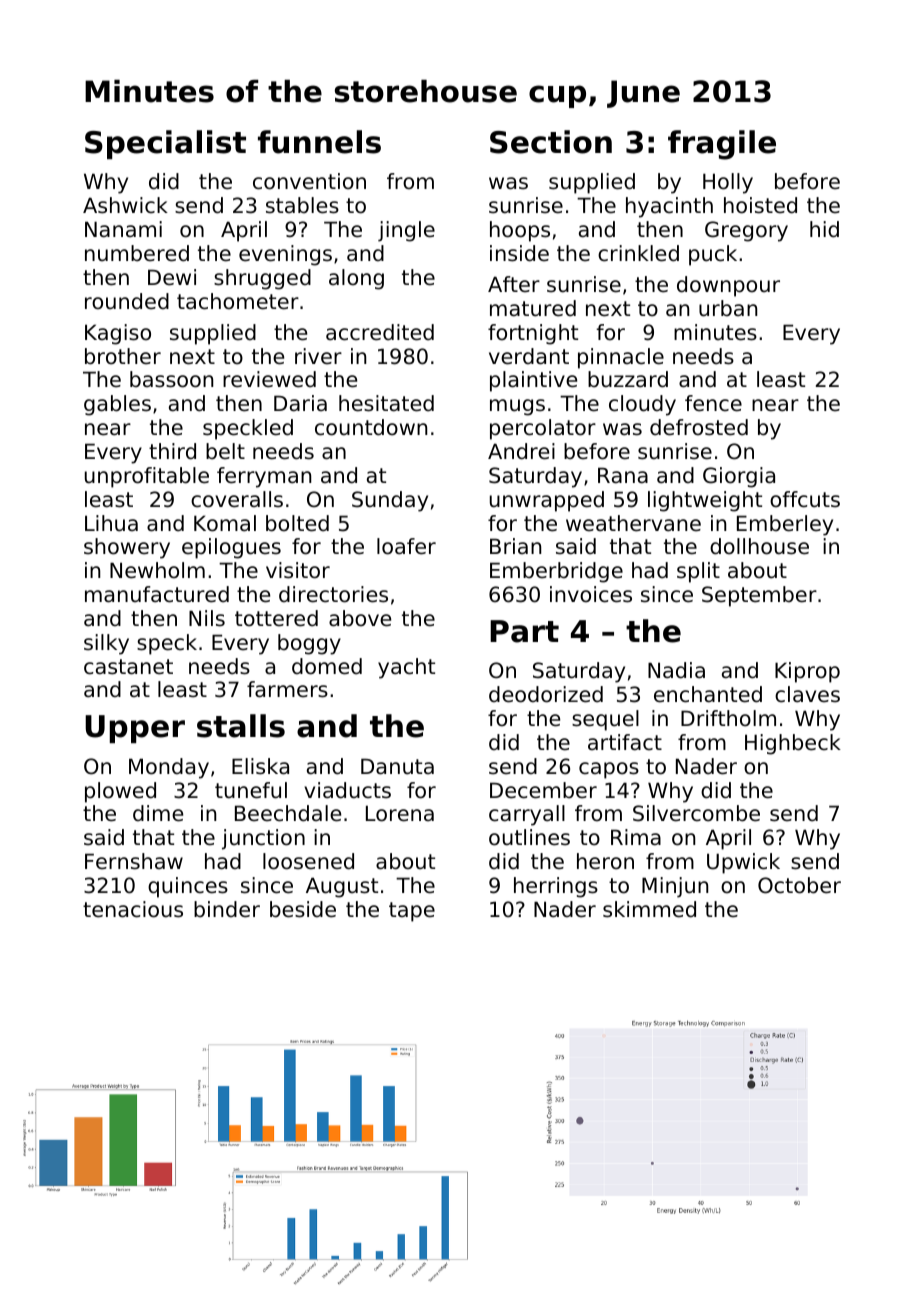  Describe the element at coordinates (406, 546) in the screenshot. I see `loafer` at that location.
